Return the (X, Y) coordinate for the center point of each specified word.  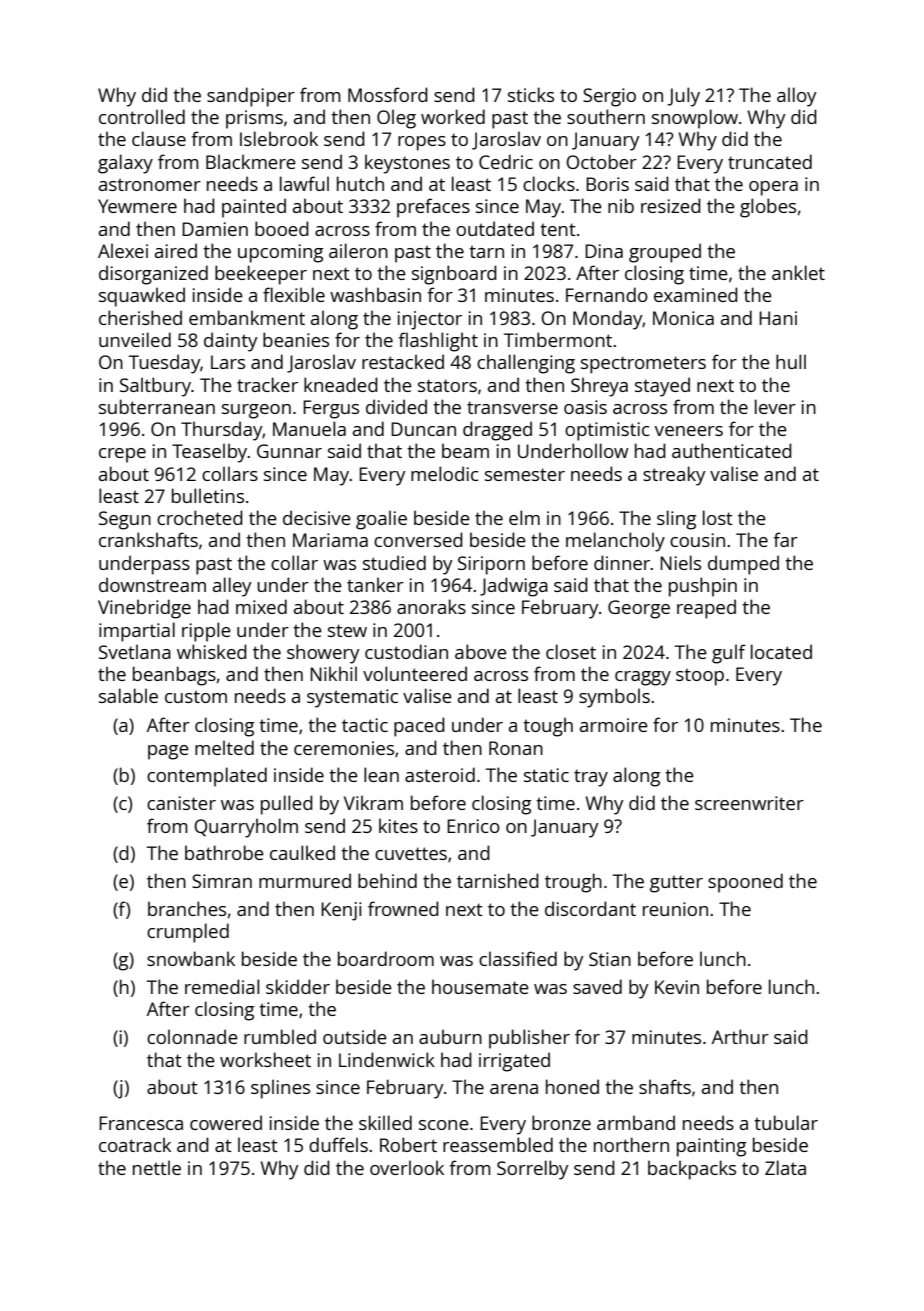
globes (768, 208)
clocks (549, 183)
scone (444, 1125)
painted (254, 208)
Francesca (141, 1123)
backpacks (692, 1170)
